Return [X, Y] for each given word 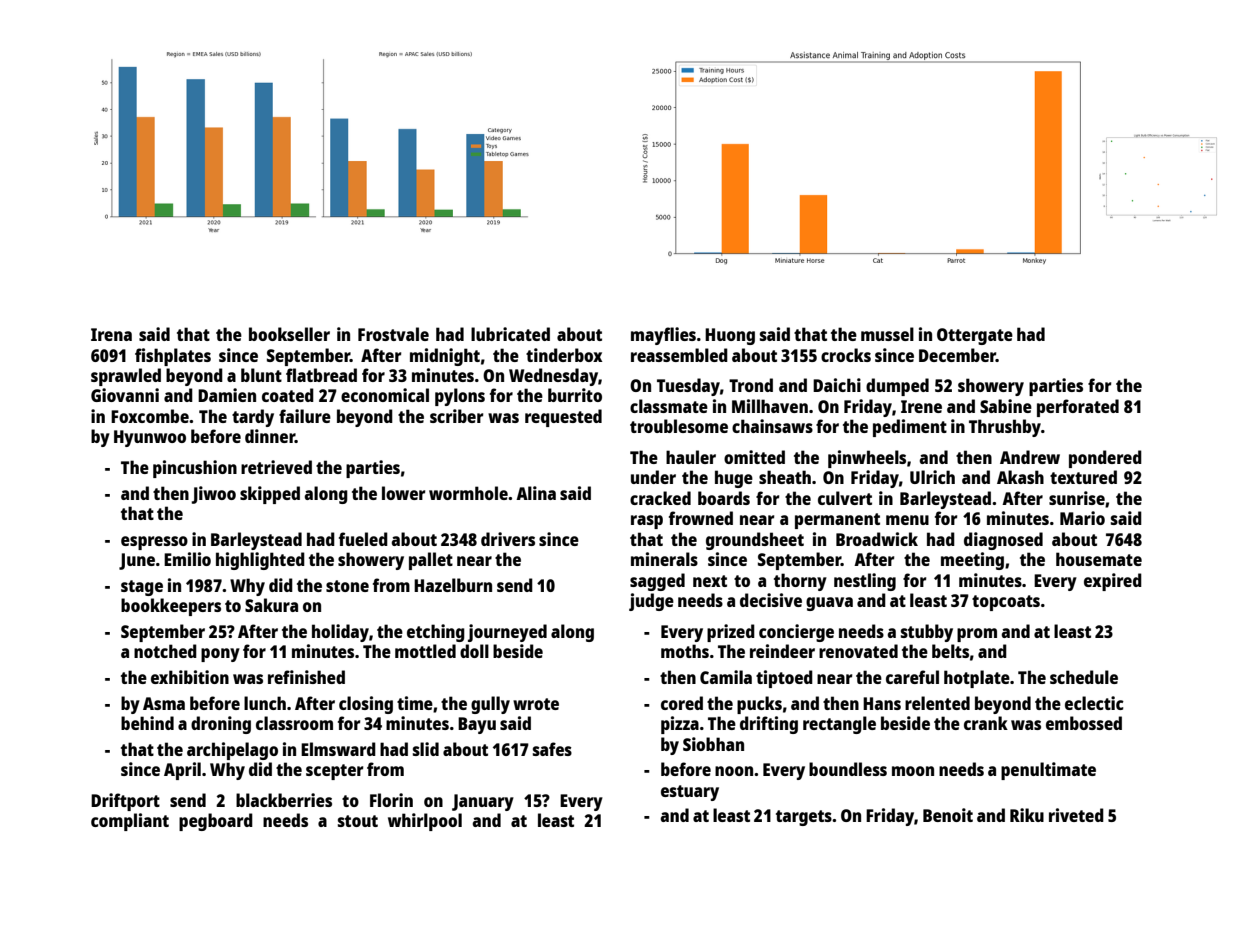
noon [734, 771]
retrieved [276, 467]
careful [912, 677]
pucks [759, 705]
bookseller [289, 334]
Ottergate [975, 336]
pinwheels [867, 459]
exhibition [190, 677]
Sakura [271, 605]
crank [986, 723]
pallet [431, 561]
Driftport [125, 802]
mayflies [663, 336]
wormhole [468, 493]
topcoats [1006, 603]
